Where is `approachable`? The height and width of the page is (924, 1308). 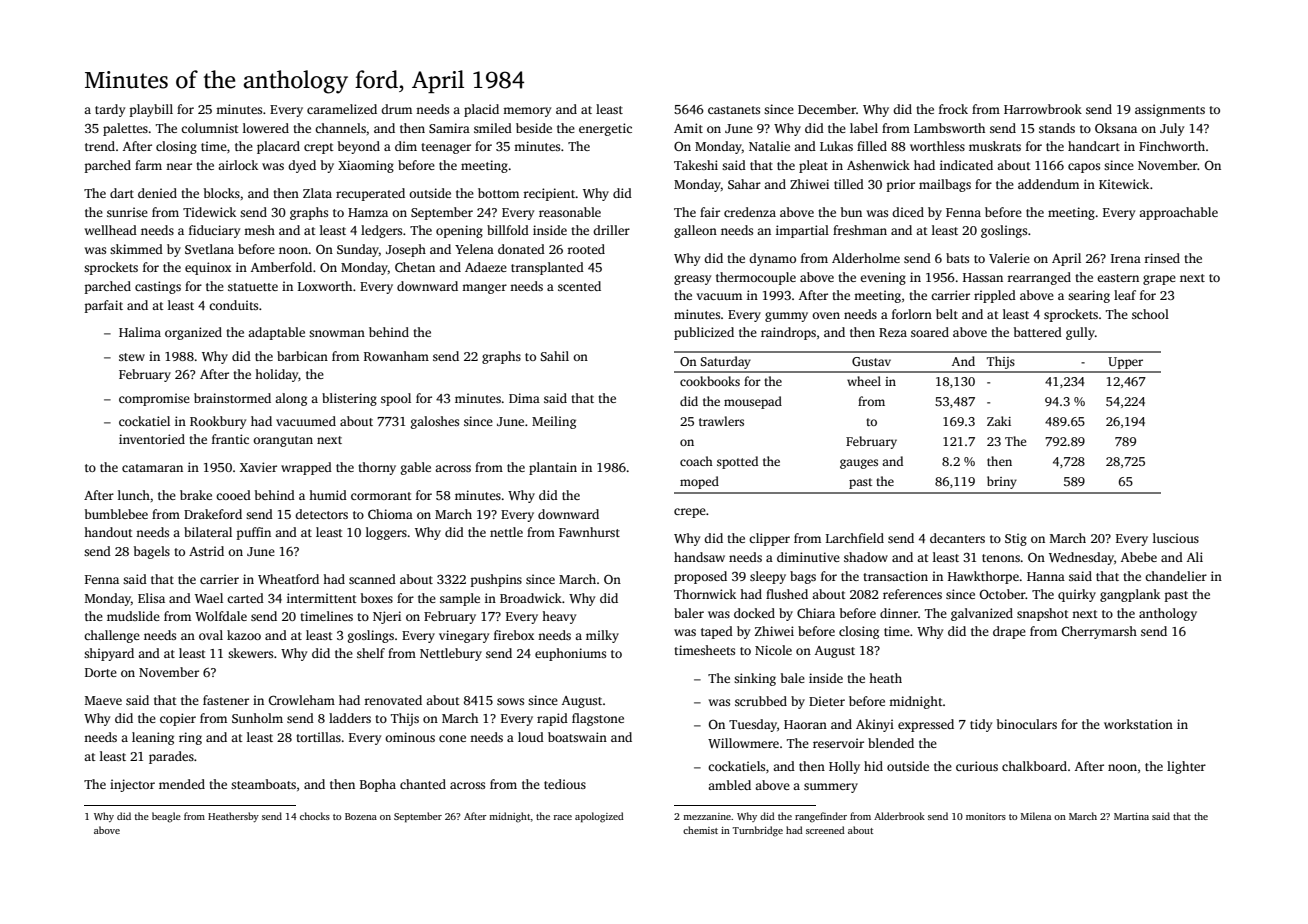
approachable is located at coordinates (1178, 213).
